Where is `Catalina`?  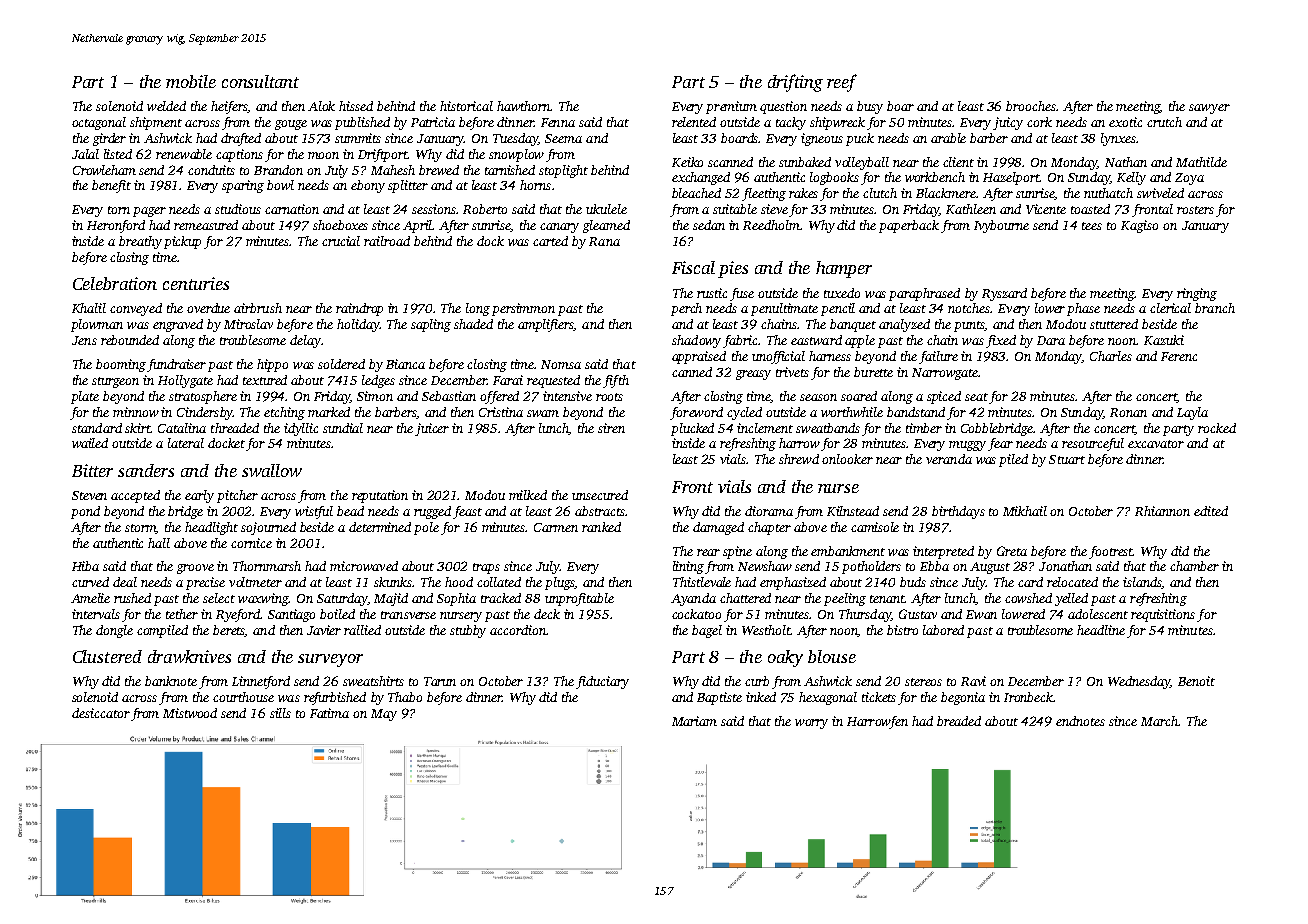
Catalina is located at coordinates (182, 428).
